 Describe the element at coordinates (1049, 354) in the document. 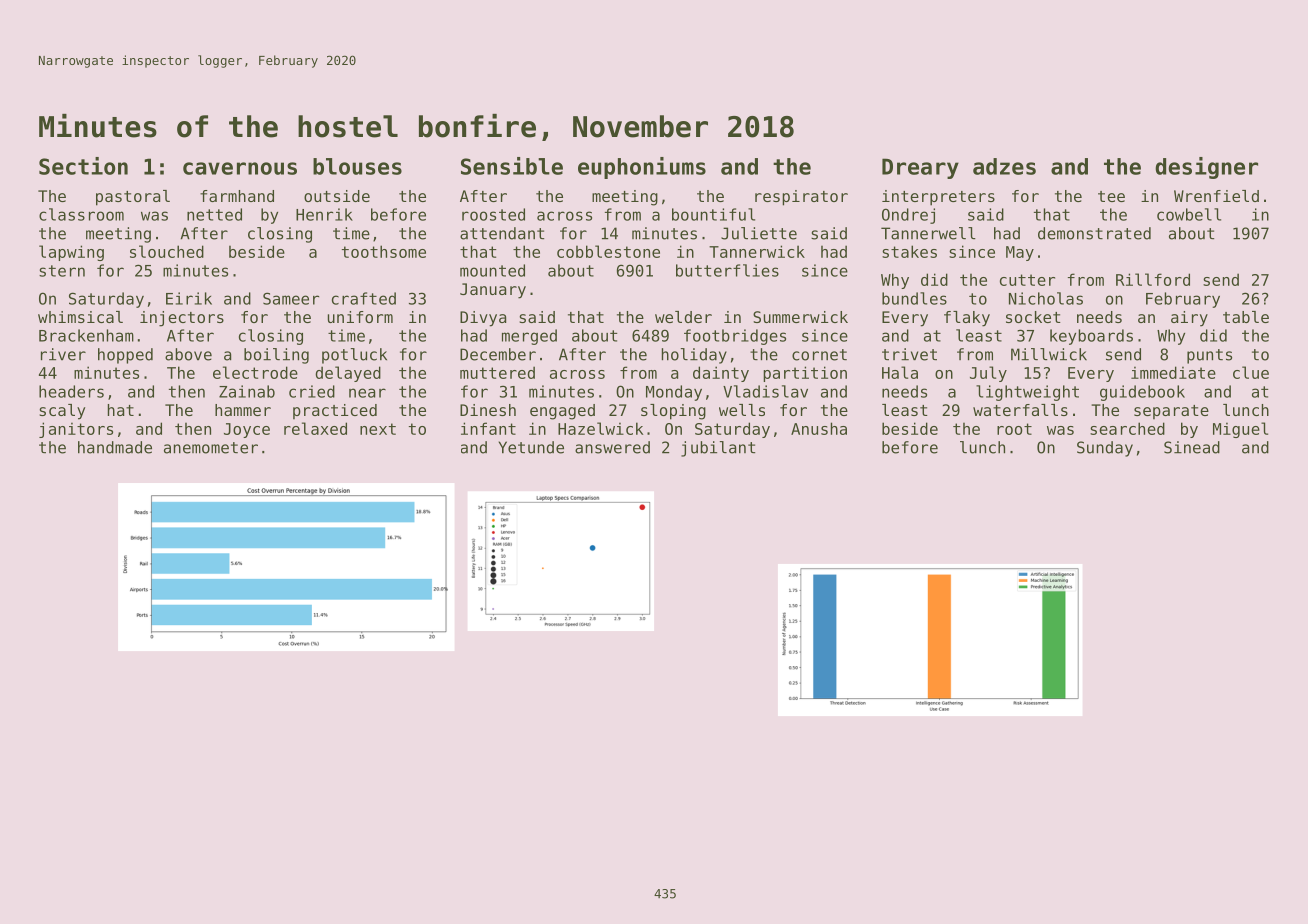

I see `Millwick` at that location.
